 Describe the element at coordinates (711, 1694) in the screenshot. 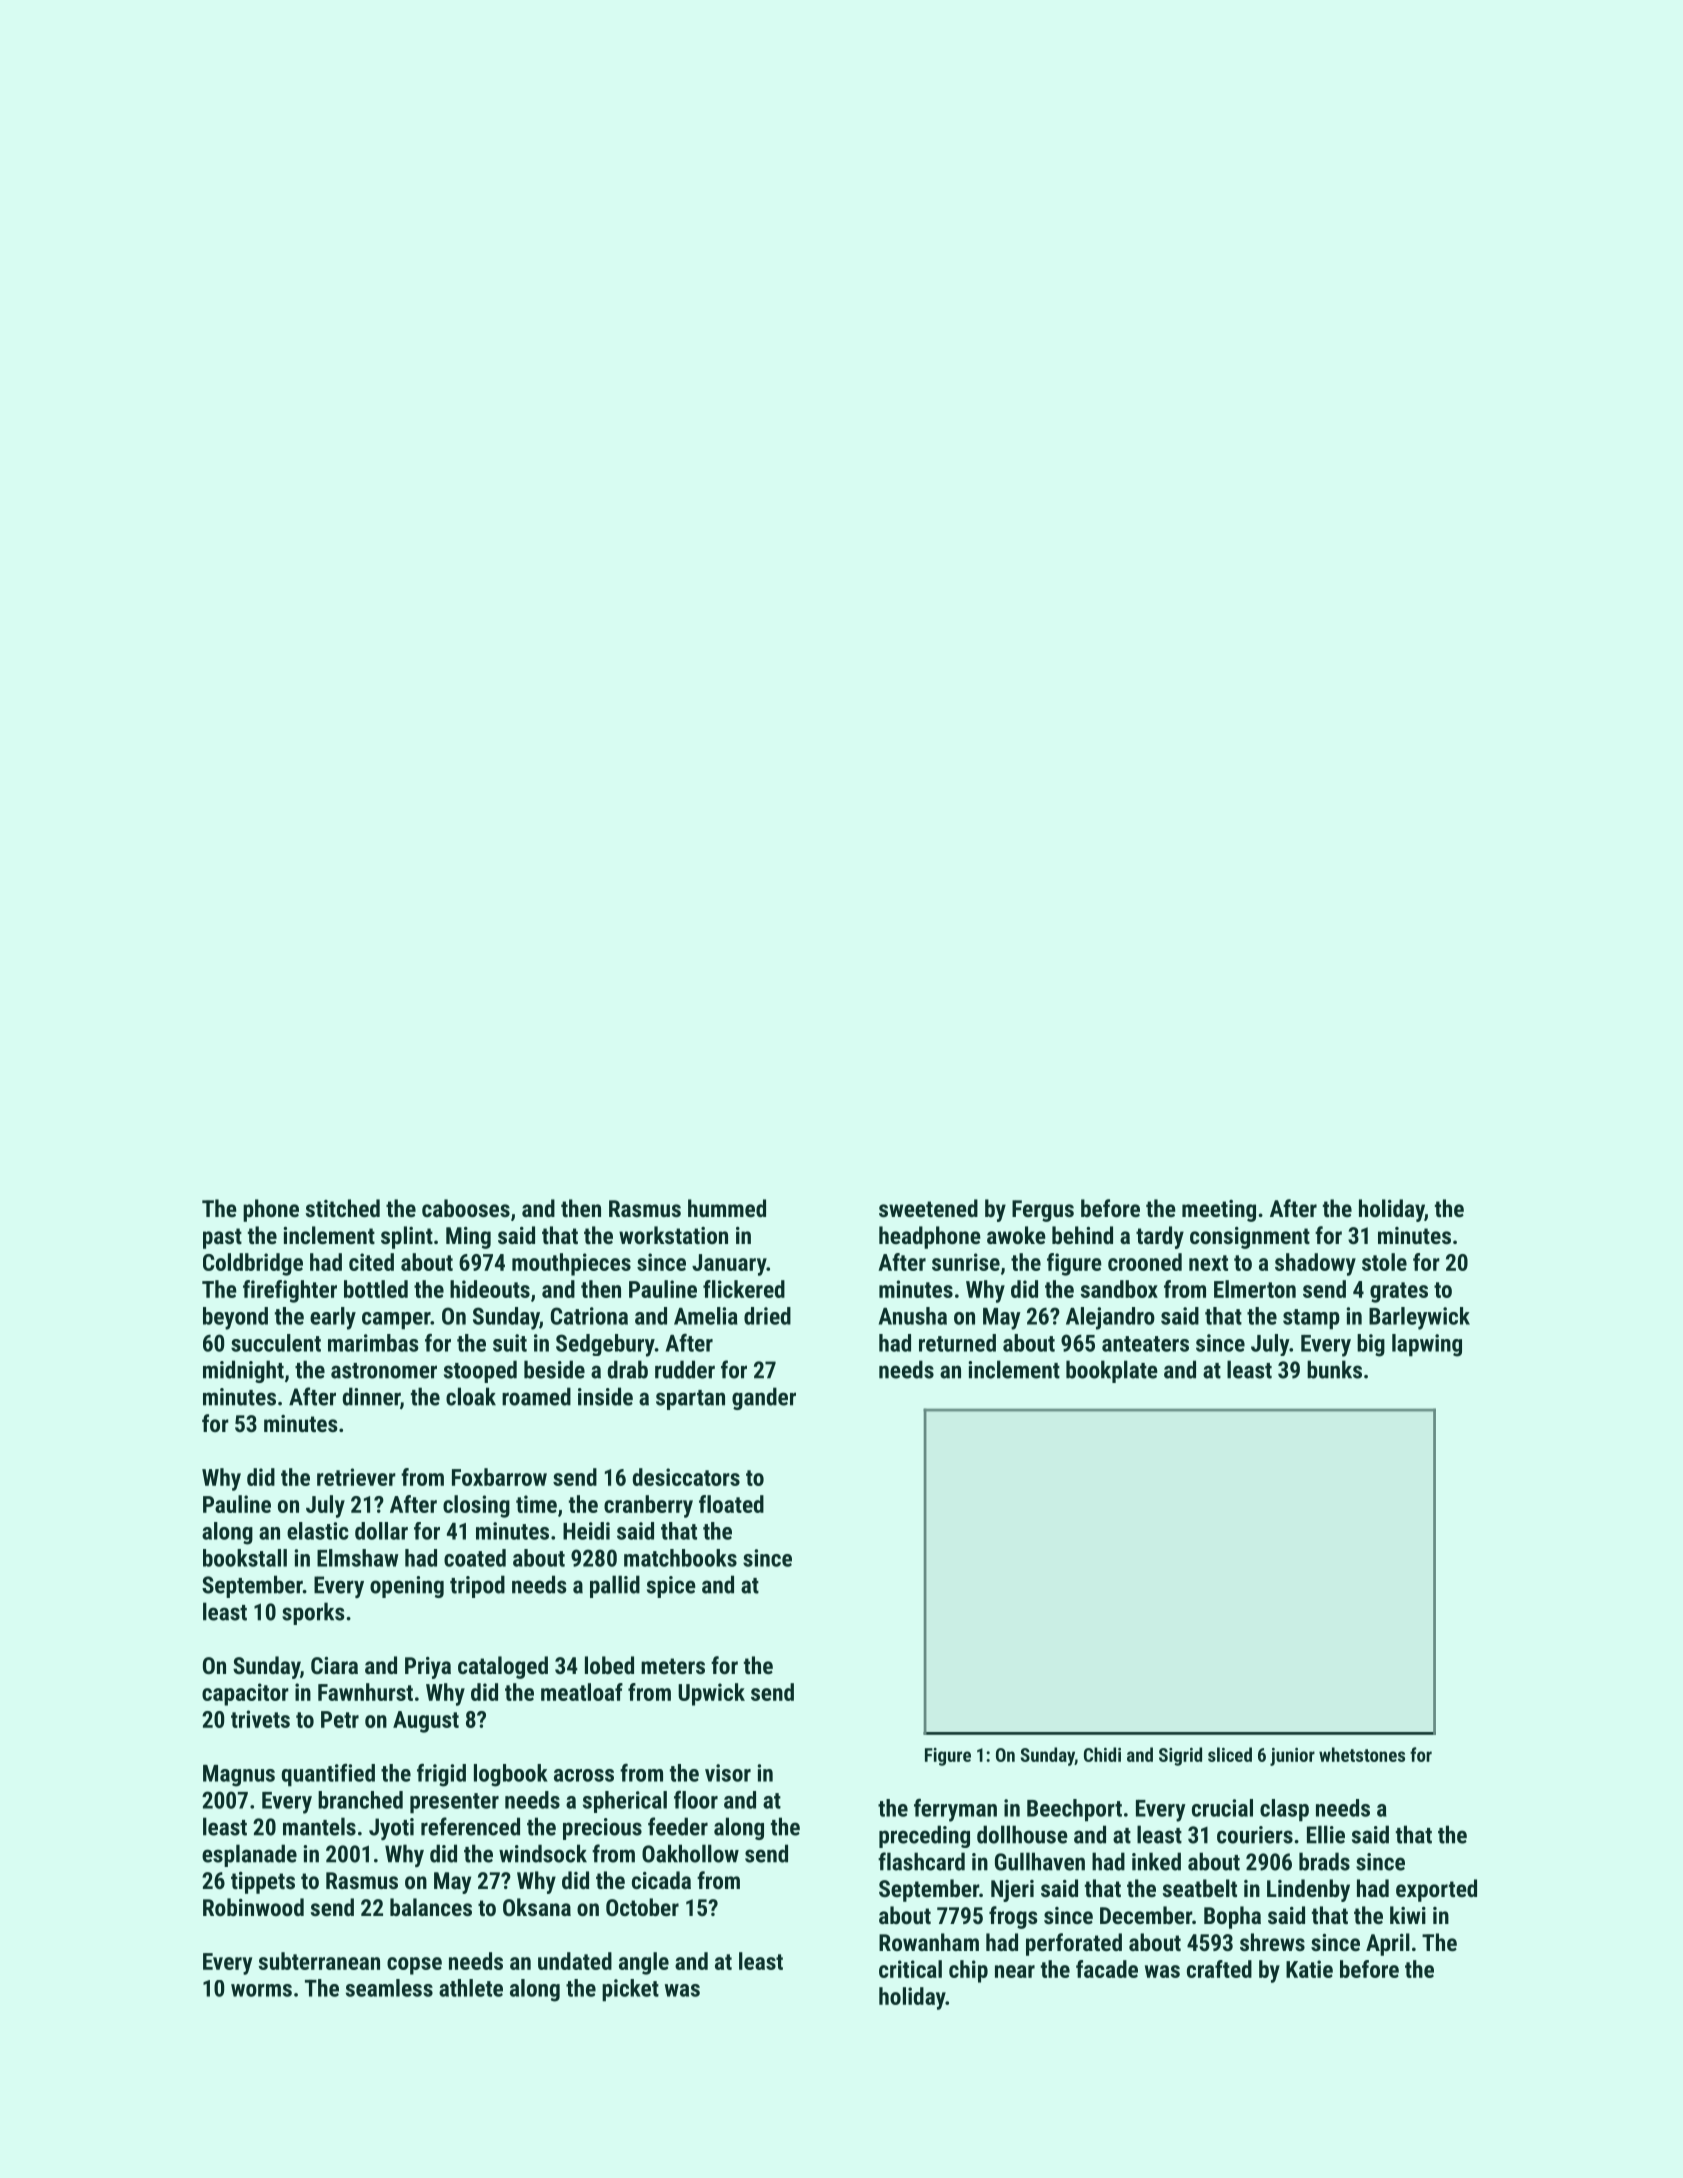

I see `Upwick` at that location.
